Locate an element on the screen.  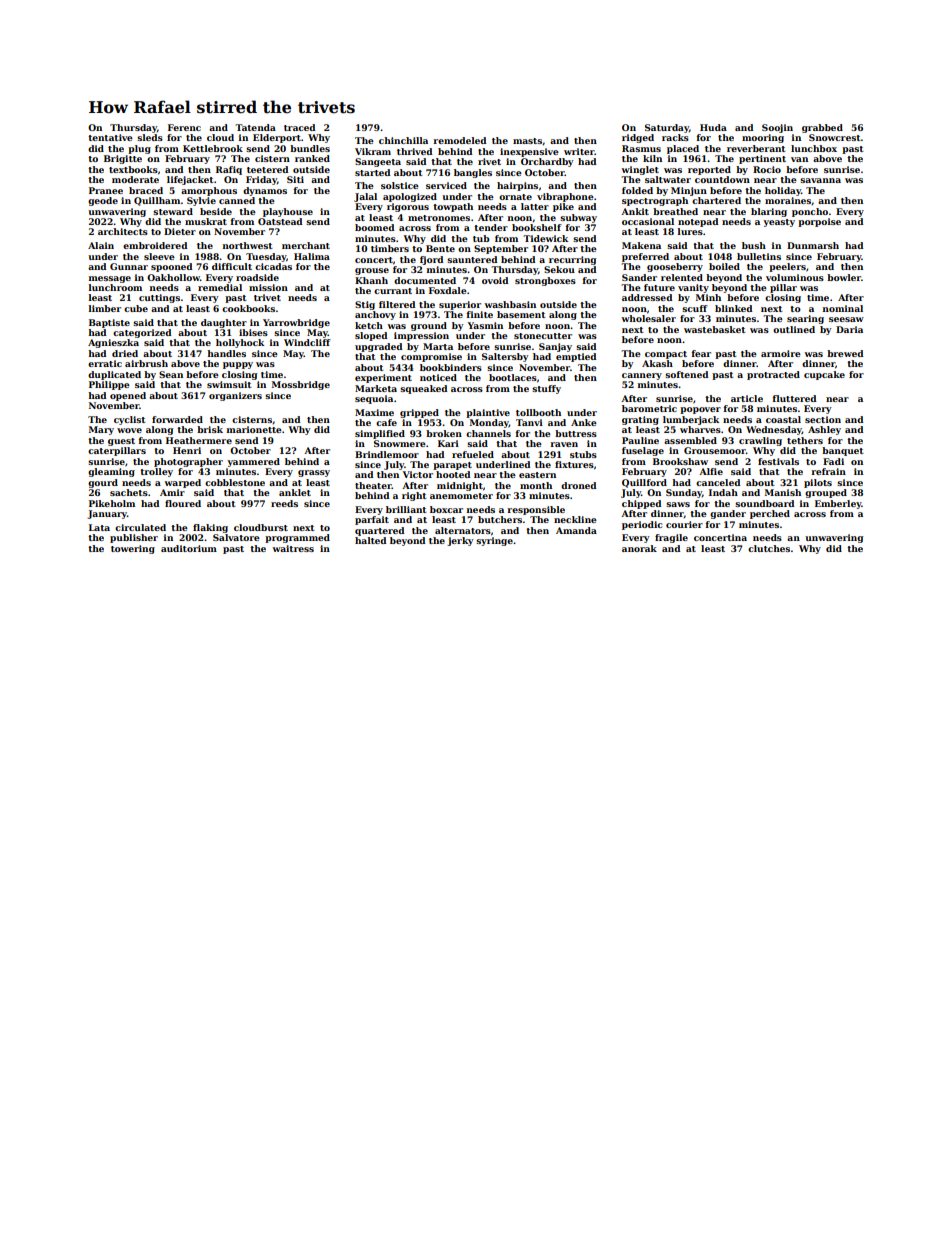
Marketa is located at coordinates (376, 388).
